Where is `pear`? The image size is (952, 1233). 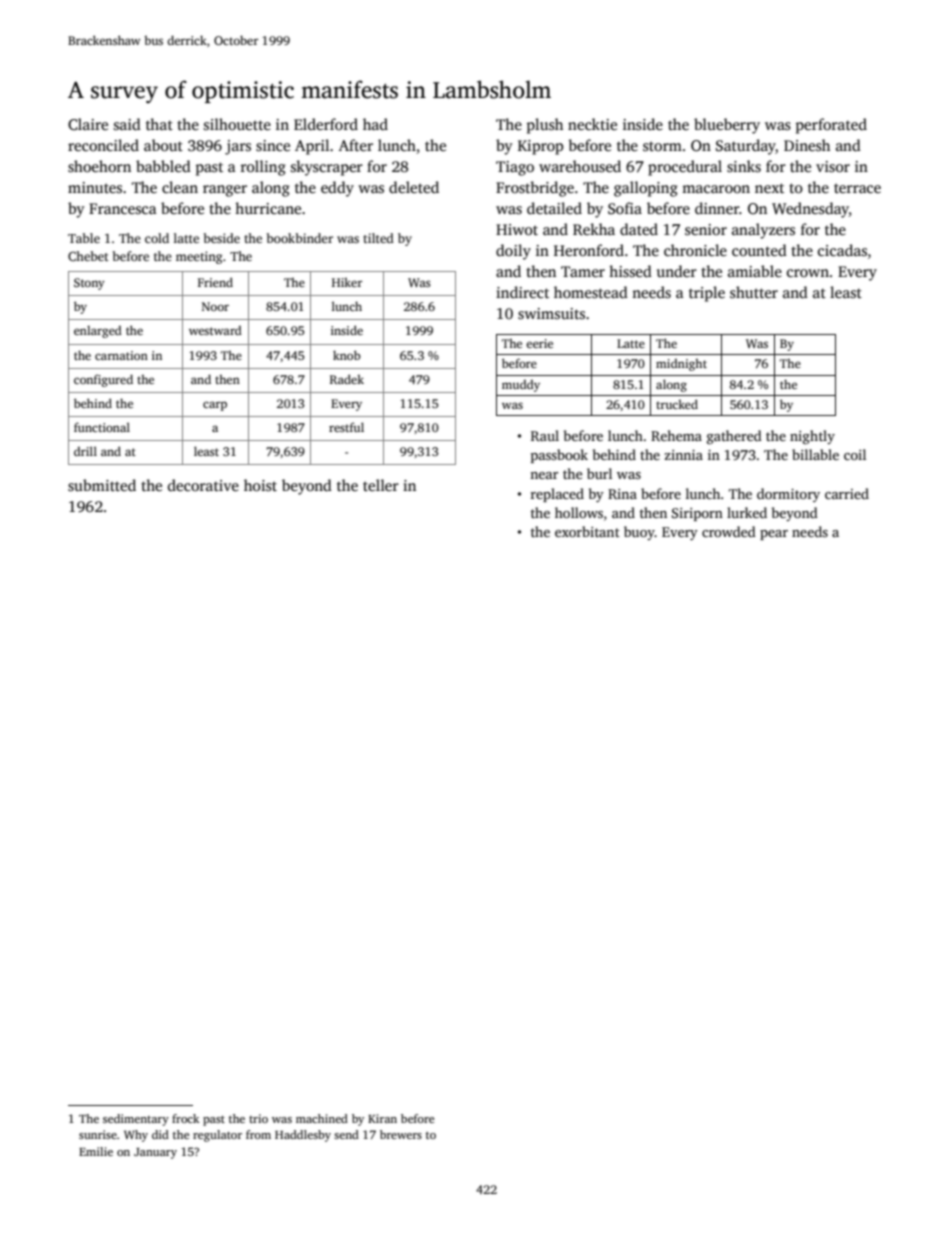 pear is located at coordinates (774, 535).
